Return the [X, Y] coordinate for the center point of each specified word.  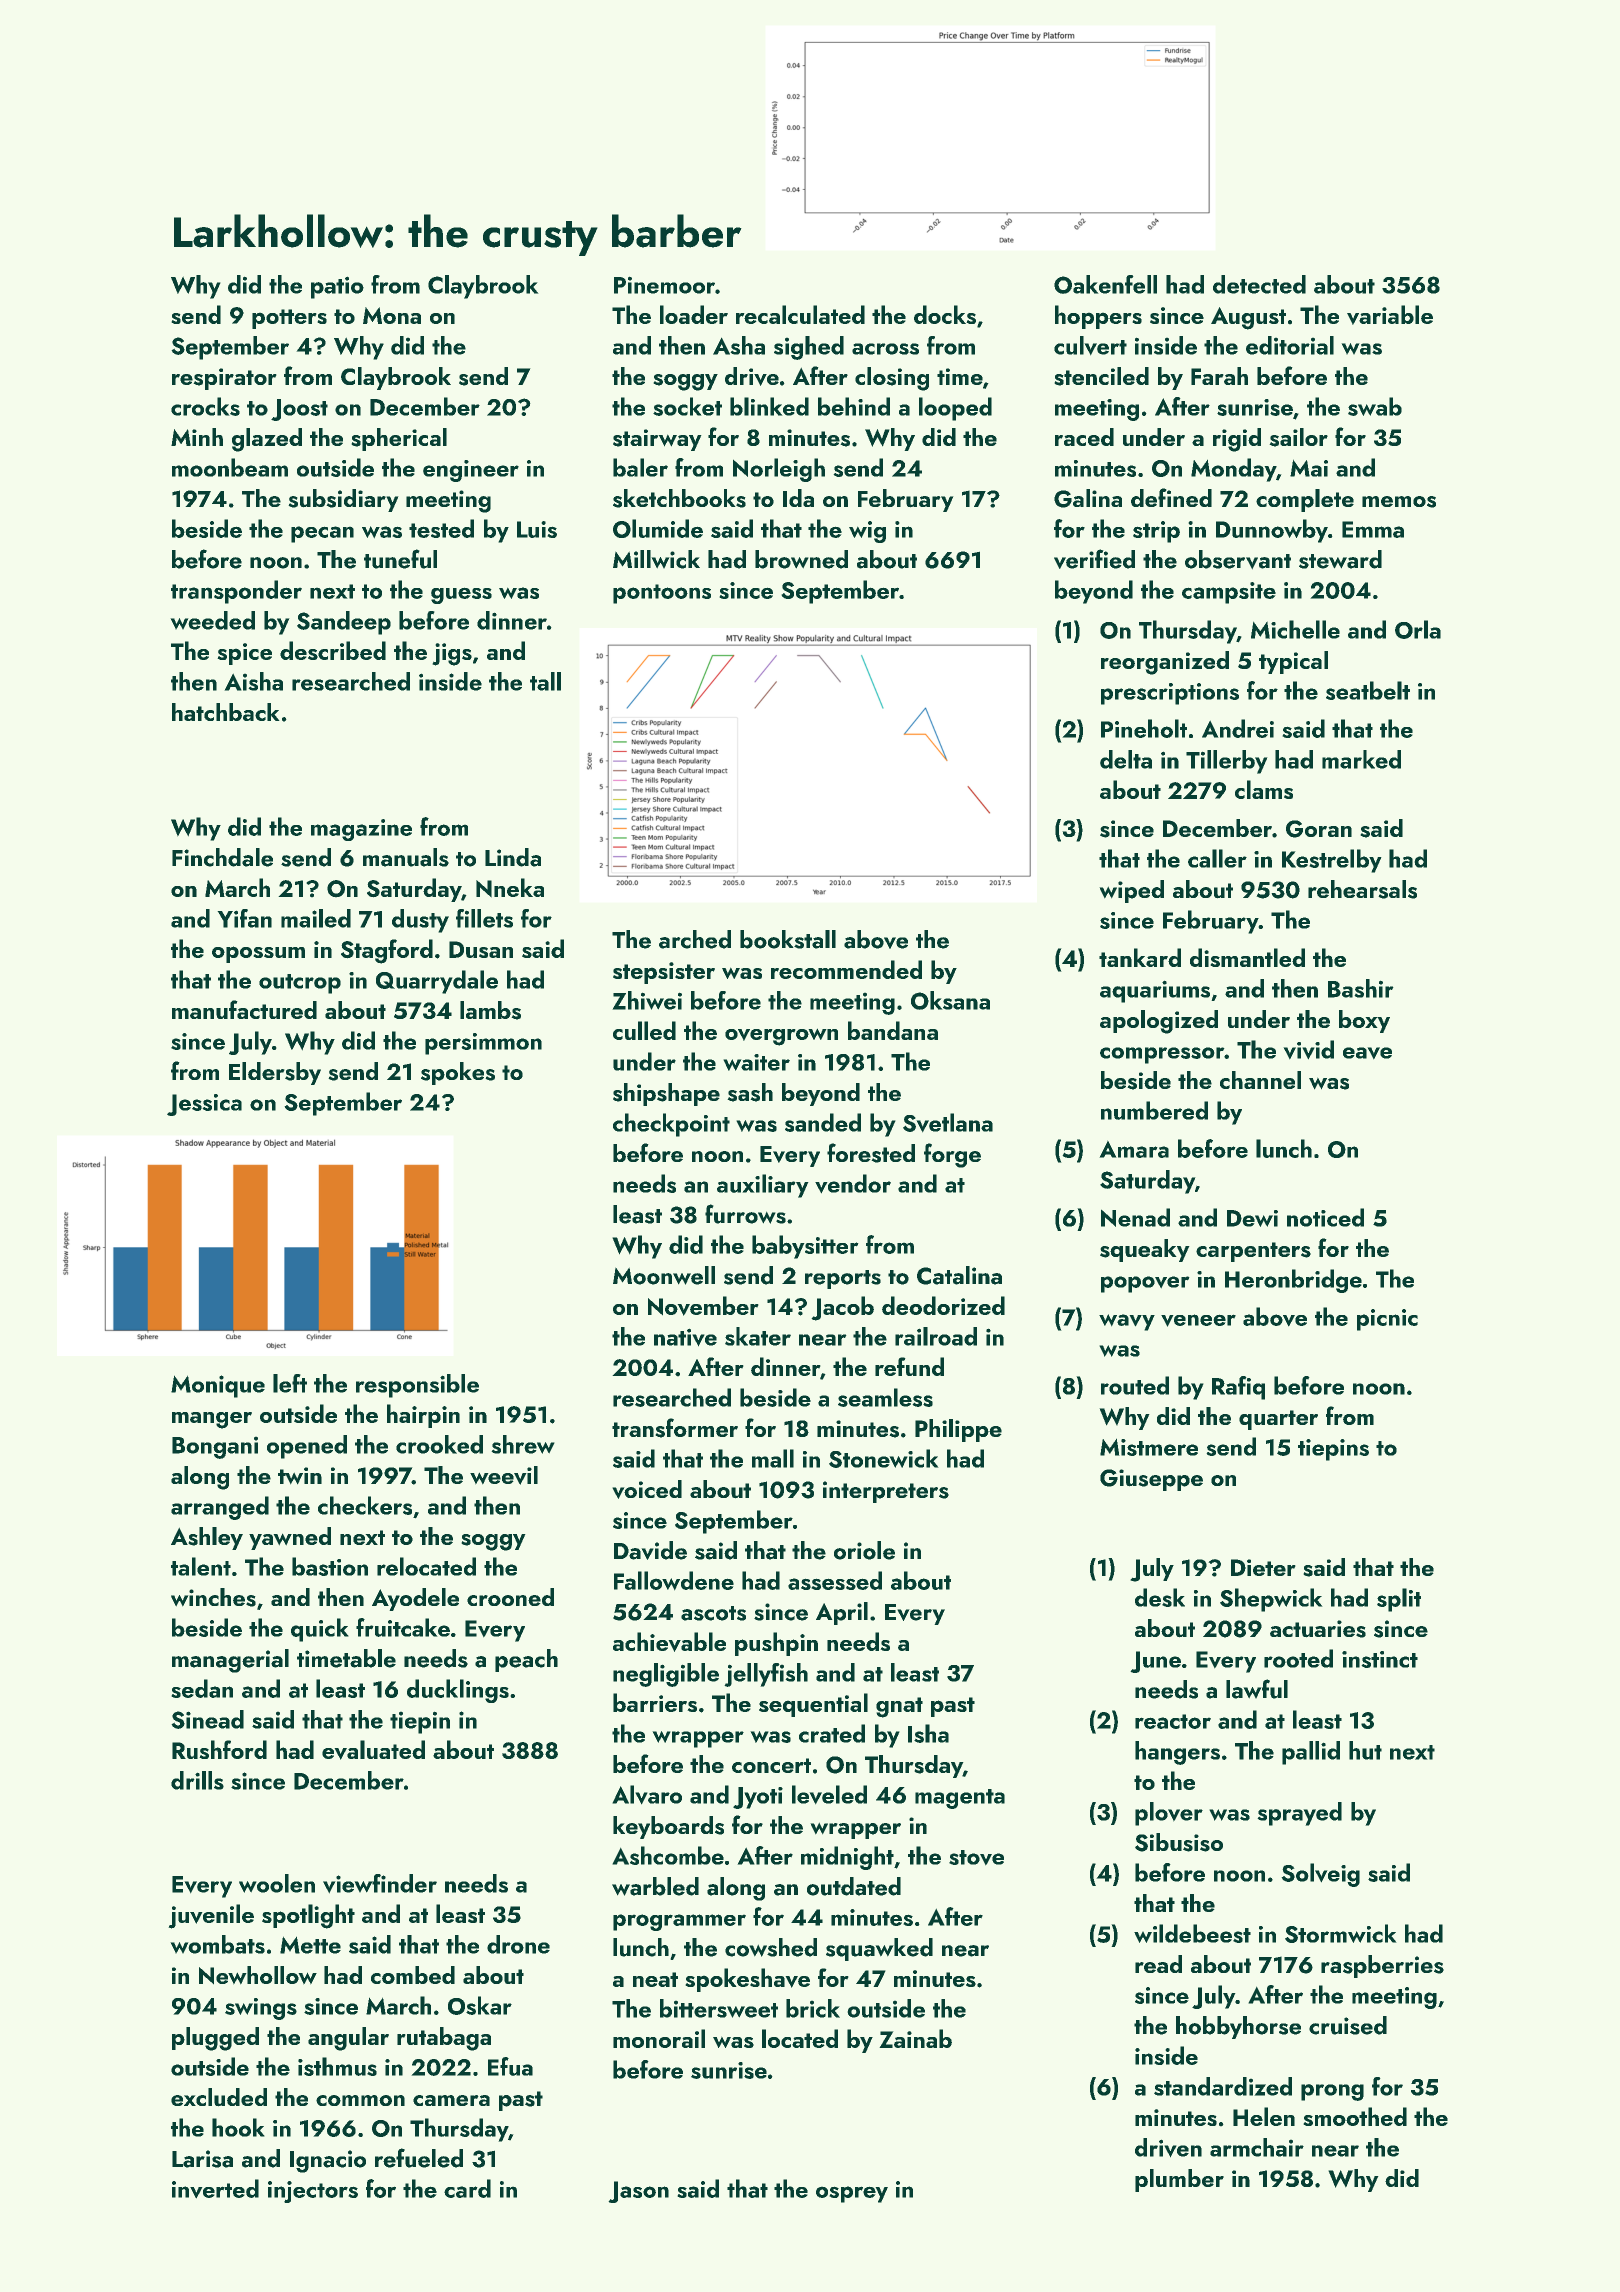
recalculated [800, 314]
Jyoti [758, 1798]
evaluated [373, 1750]
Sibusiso [1179, 1842]
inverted [215, 2188]
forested [871, 1153]
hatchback [225, 712]
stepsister [664, 973]
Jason [639, 2192]
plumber [1179, 2180]
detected [1259, 284]
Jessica [204, 1105]
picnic [1387, 1320]
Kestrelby [1331, 861]
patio [337, 288]
